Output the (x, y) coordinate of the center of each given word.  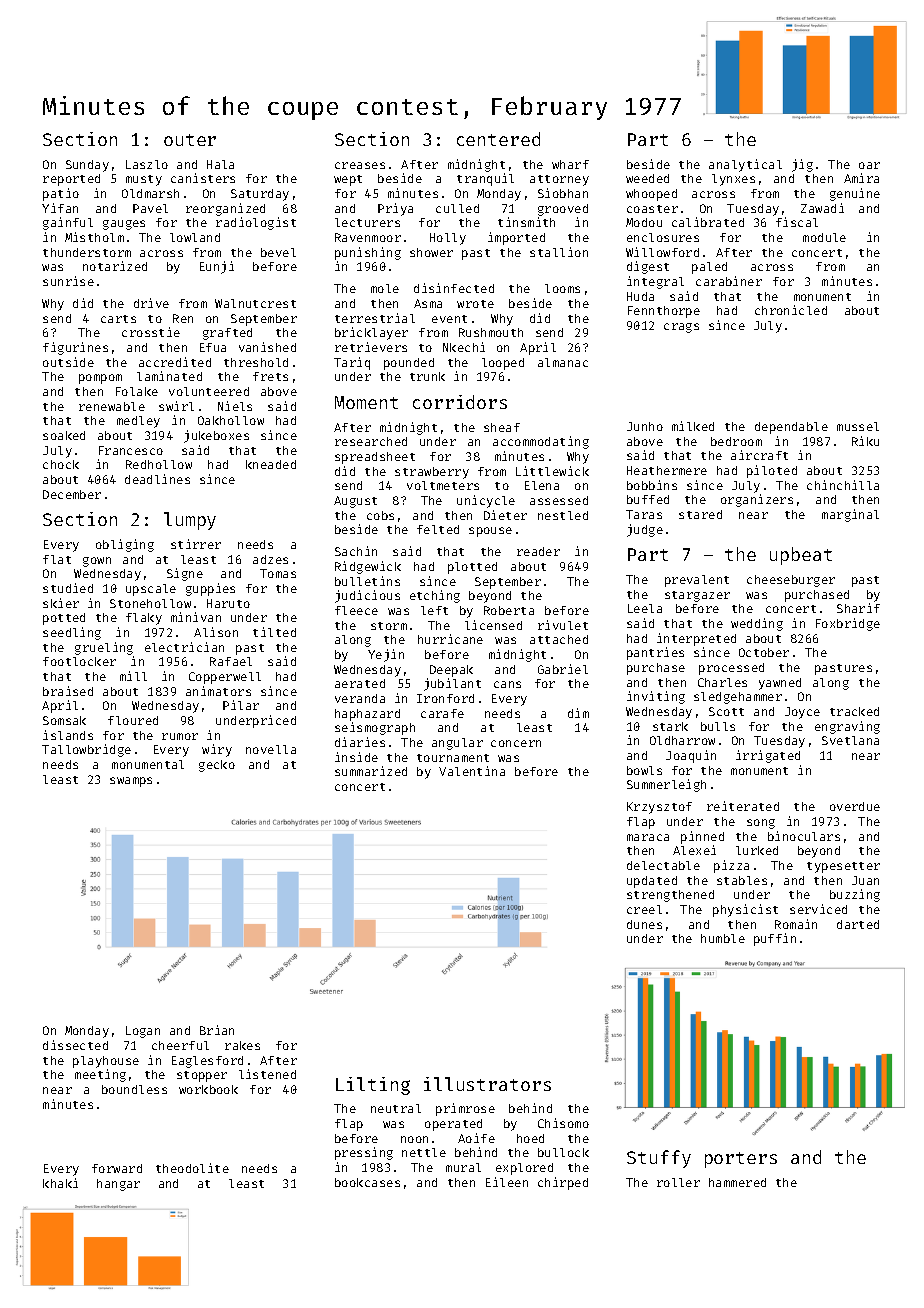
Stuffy (659, 1159)
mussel (858, 426)
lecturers (367, 222)
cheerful (180, 1045)
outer (190, 140)
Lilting (373, 1086)
